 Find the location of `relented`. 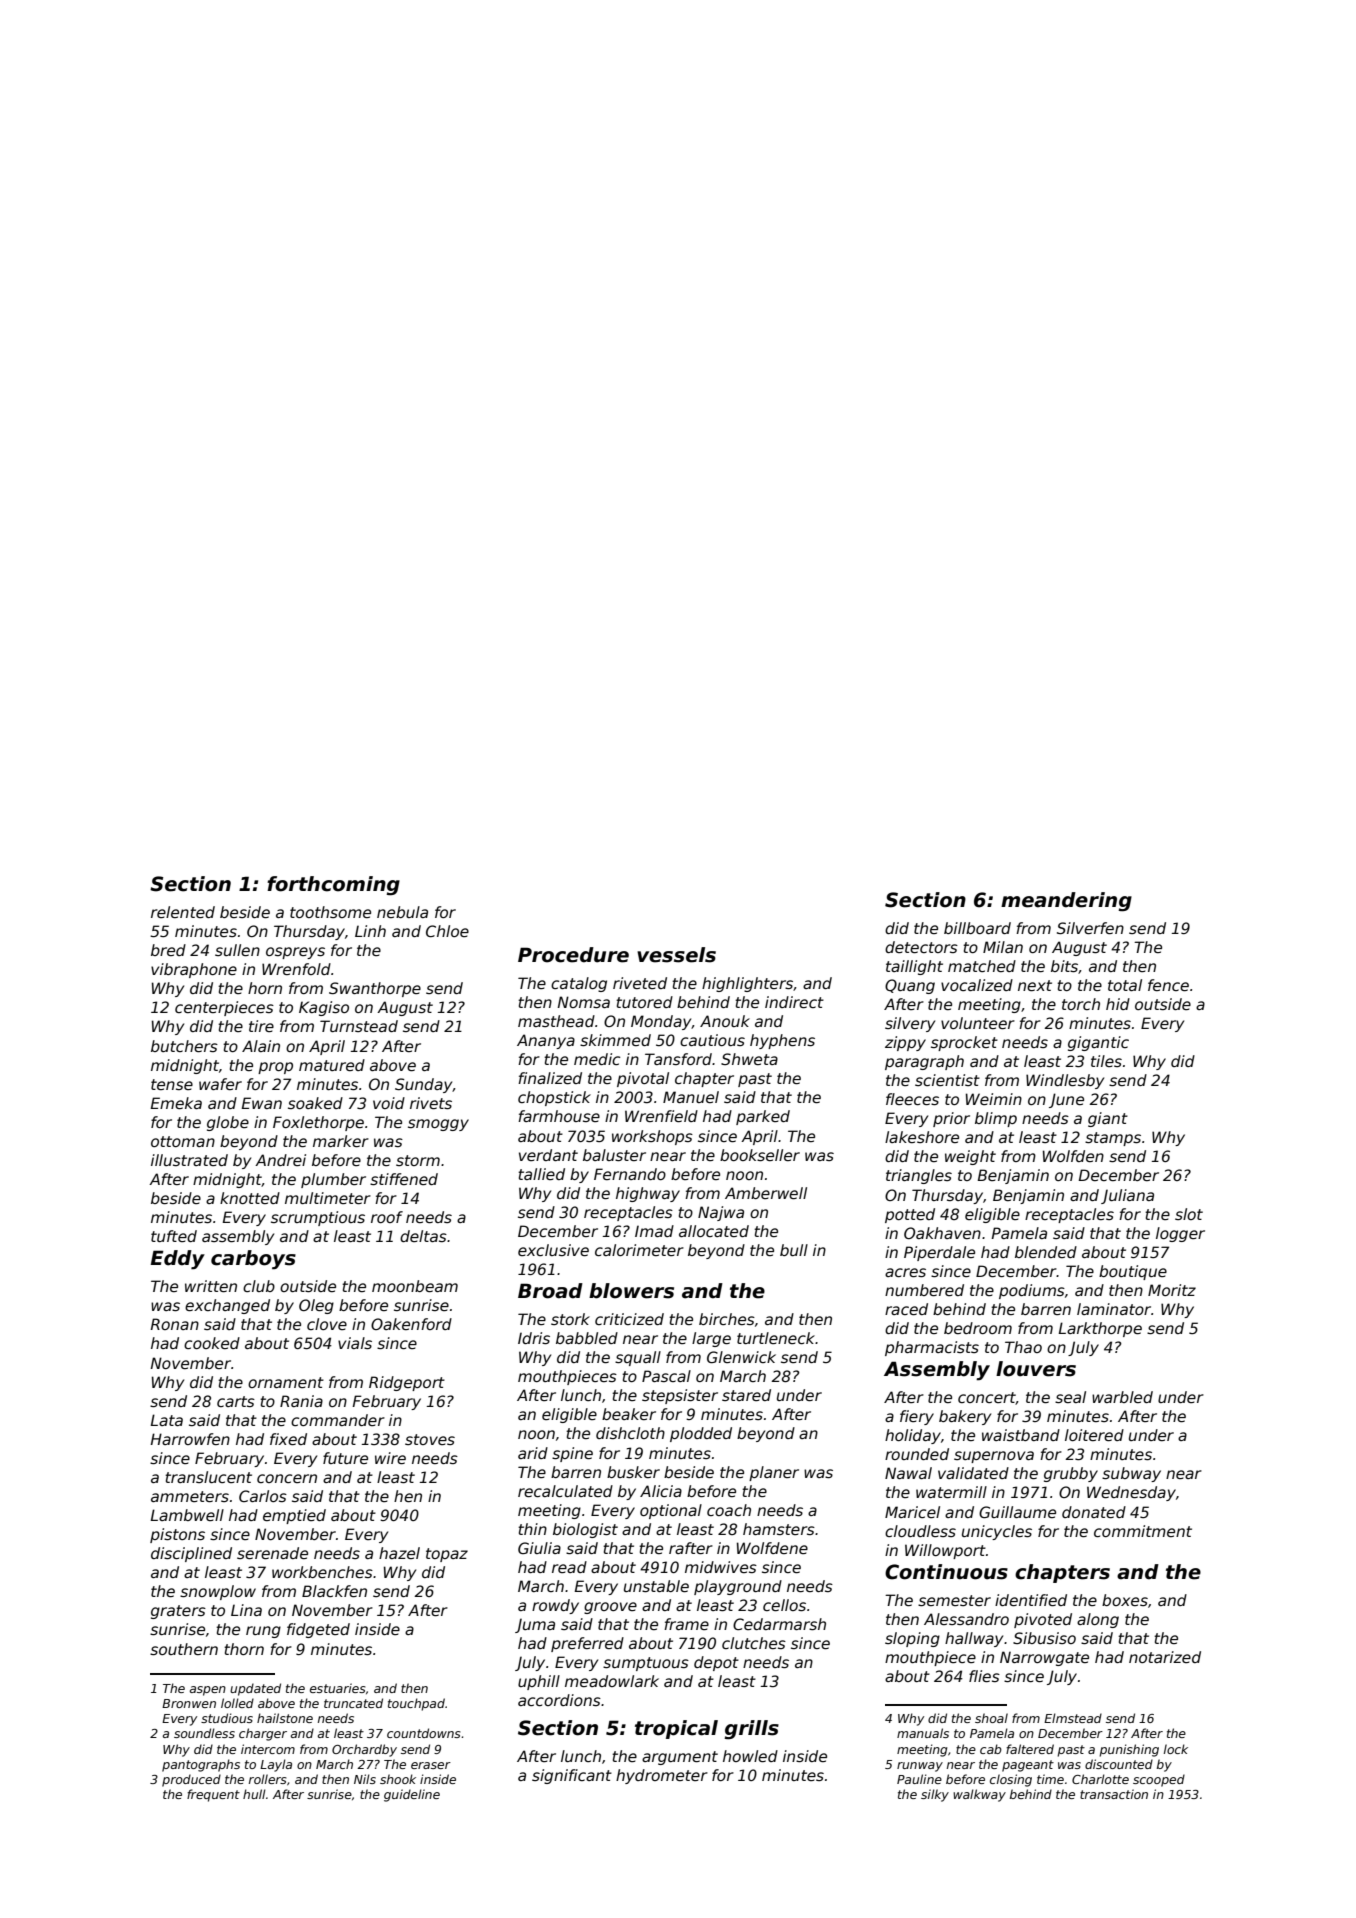

relented is located at coordinates (183, 912).
